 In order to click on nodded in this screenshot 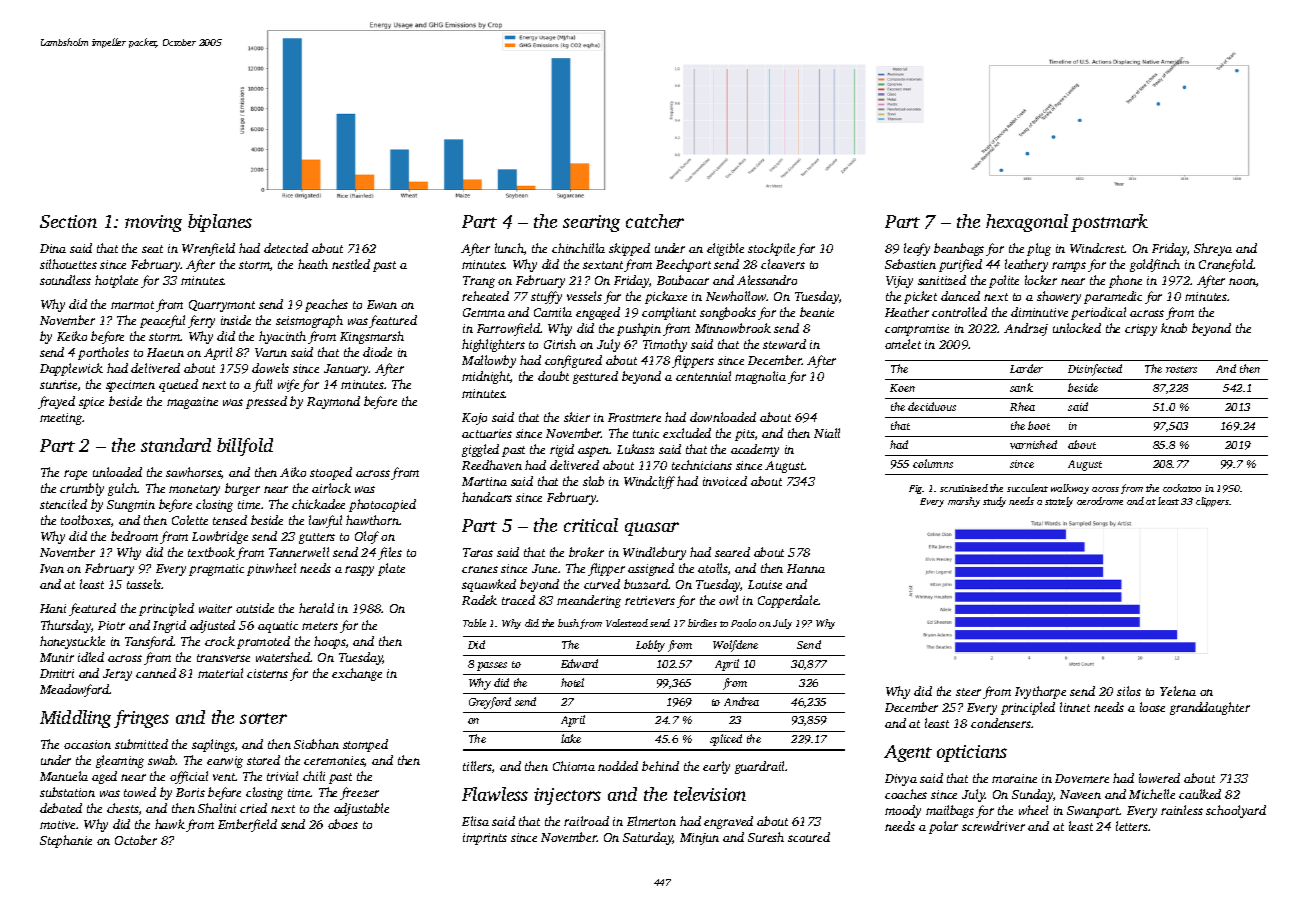, I will do `click(618, 766)`.
